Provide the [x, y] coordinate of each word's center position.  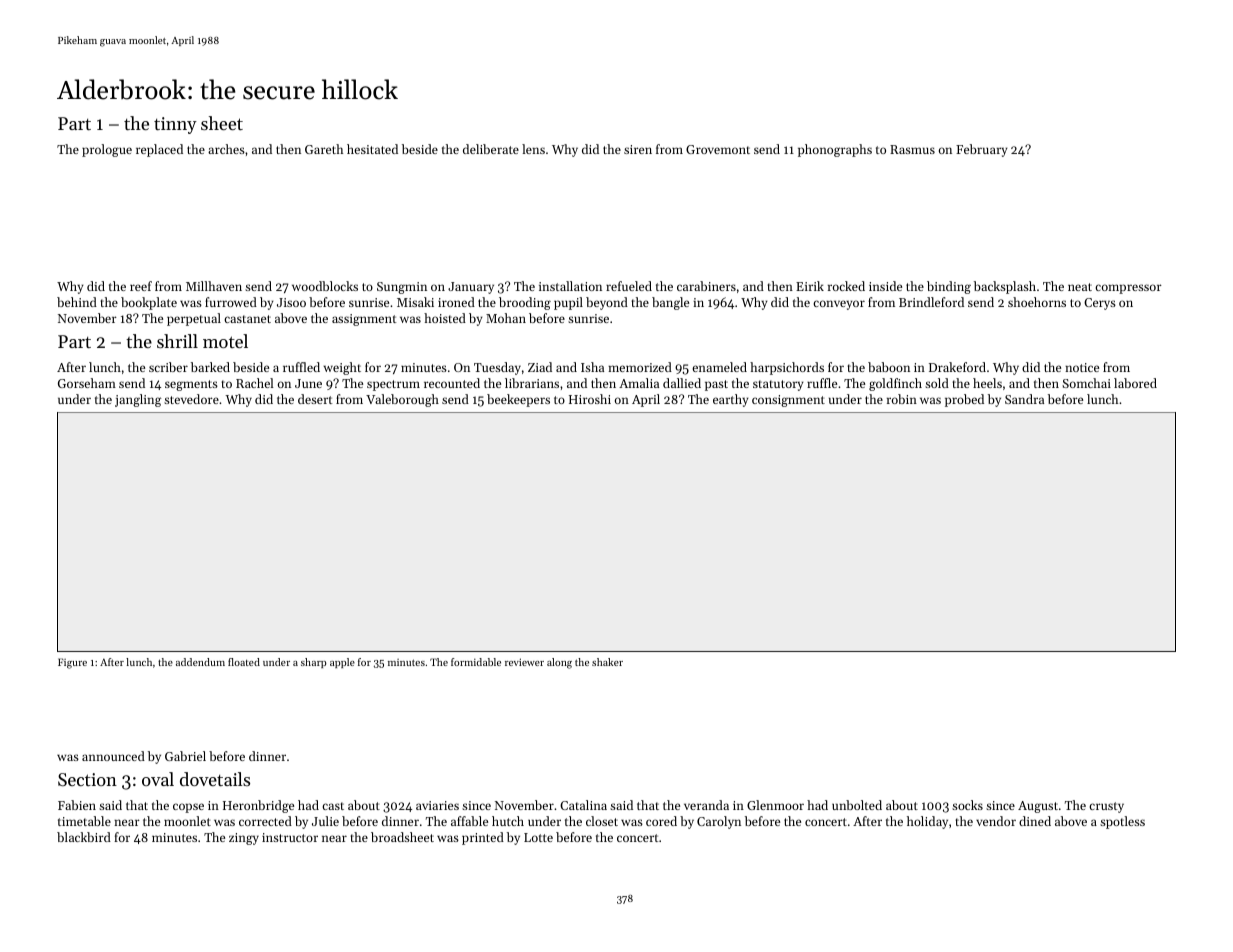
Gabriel [185, 756]
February [982, 150]
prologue [107, 150]
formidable [476, 662]
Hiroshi [590, 399]
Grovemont [718, 149]
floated [244, 662]
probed [964, 400]
